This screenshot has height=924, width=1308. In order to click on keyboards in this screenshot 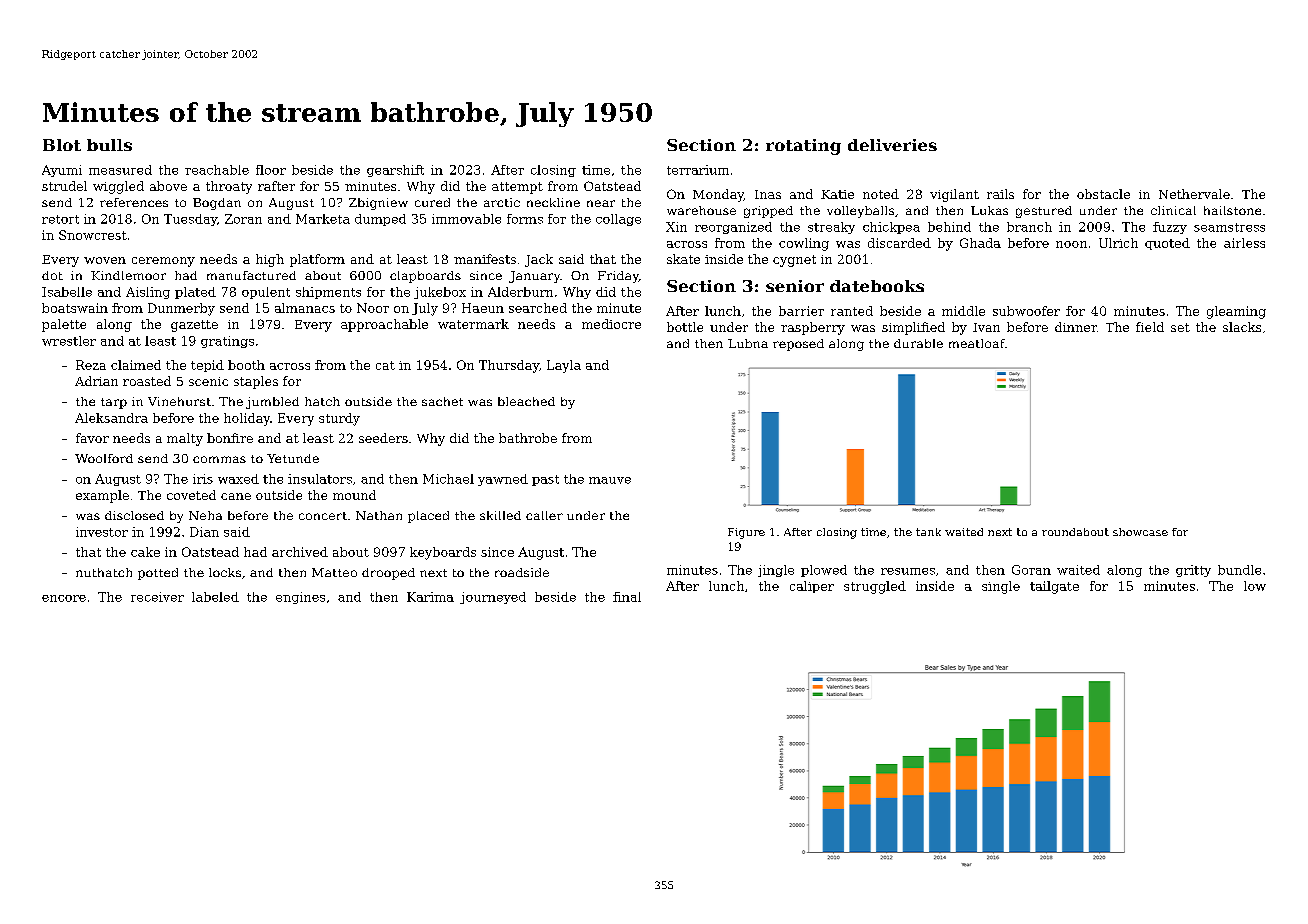, I will do `click(443, 553)`.
